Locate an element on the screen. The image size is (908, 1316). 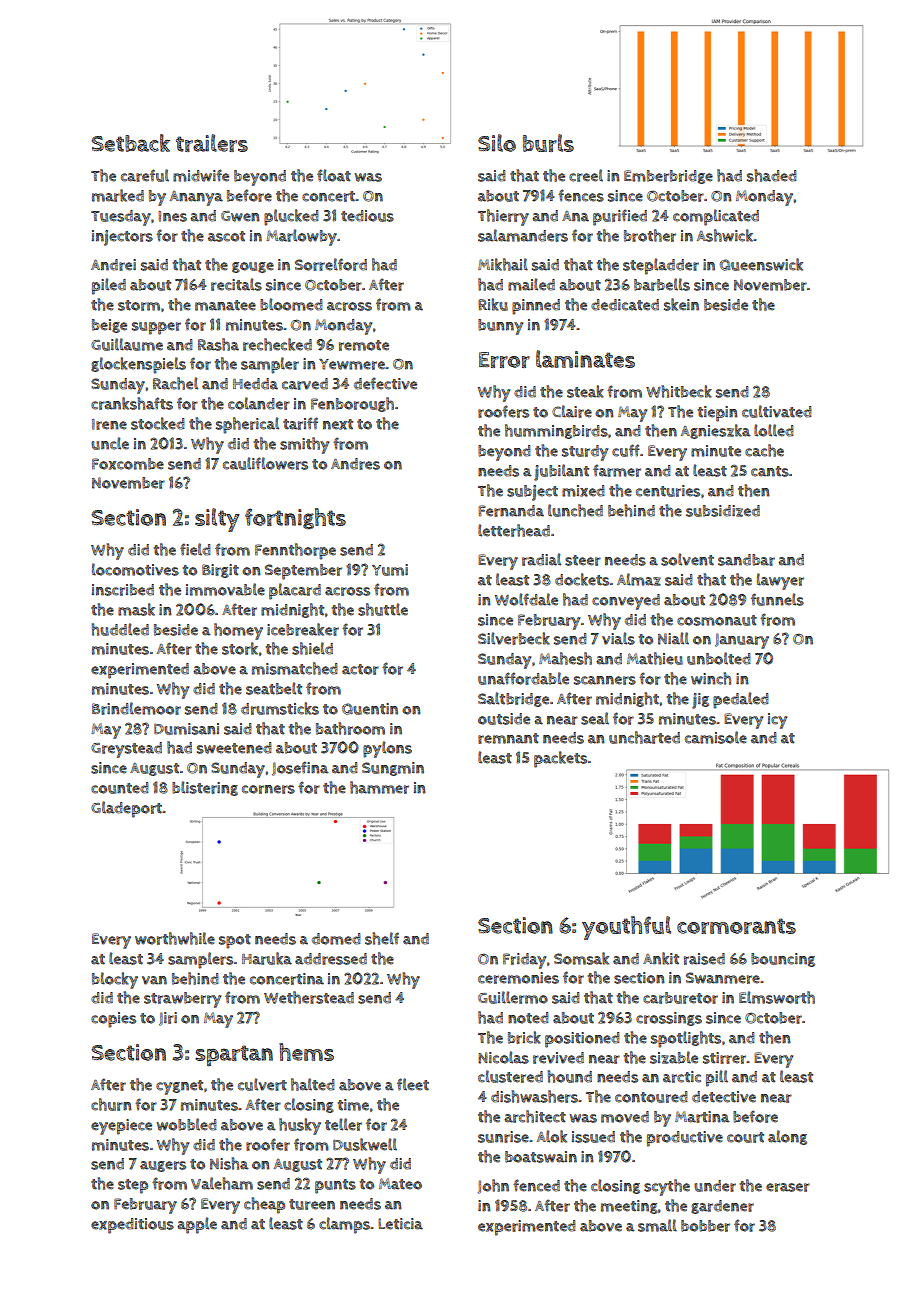
purified is located at coordinates (620, 217).
